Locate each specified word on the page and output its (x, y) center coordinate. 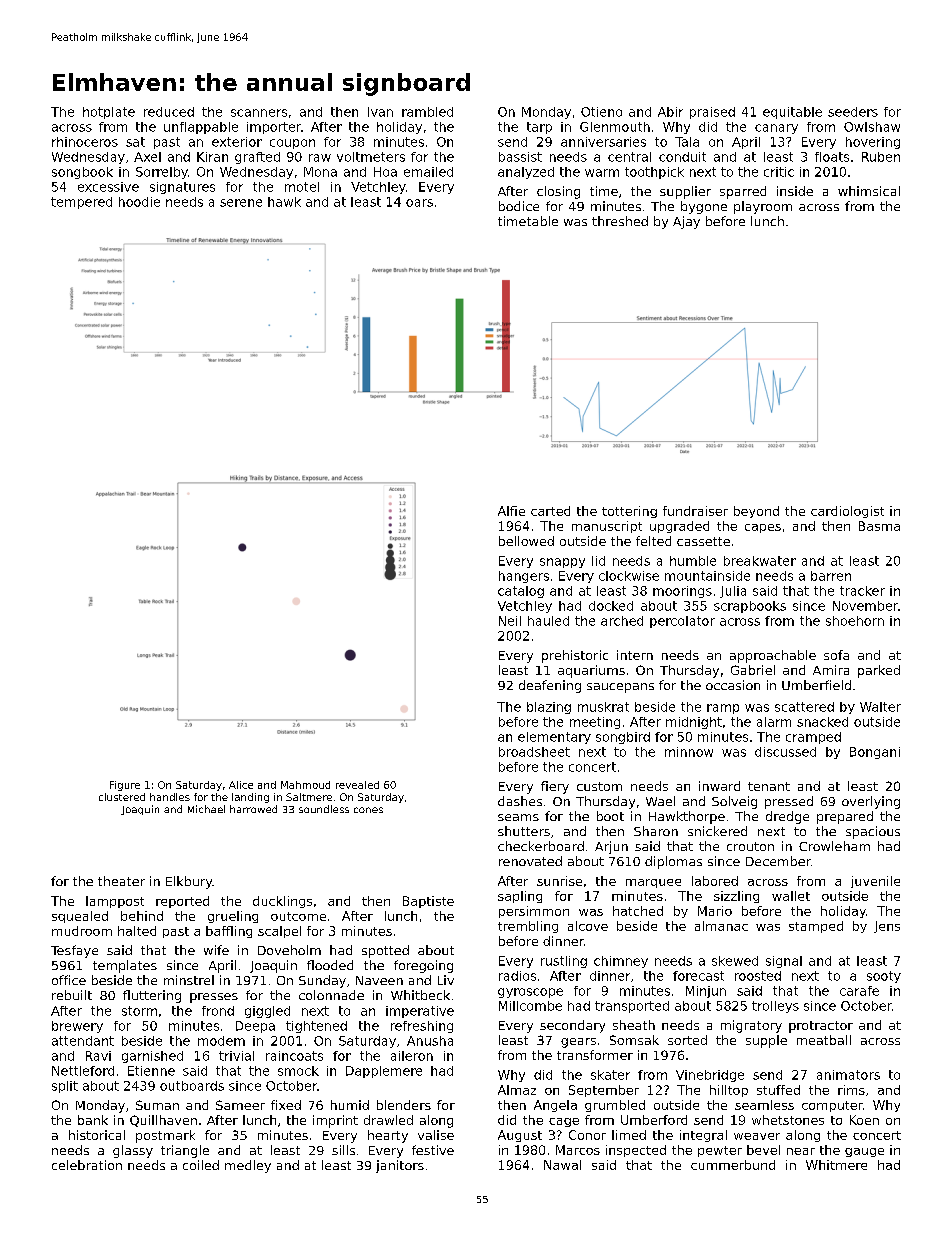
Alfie (511, 511)
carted (550, 511)
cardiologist (847, 512)
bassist (520, 157)
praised (712, 113)
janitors (400, 1166)
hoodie (139, 202)
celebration (87, 1165)
